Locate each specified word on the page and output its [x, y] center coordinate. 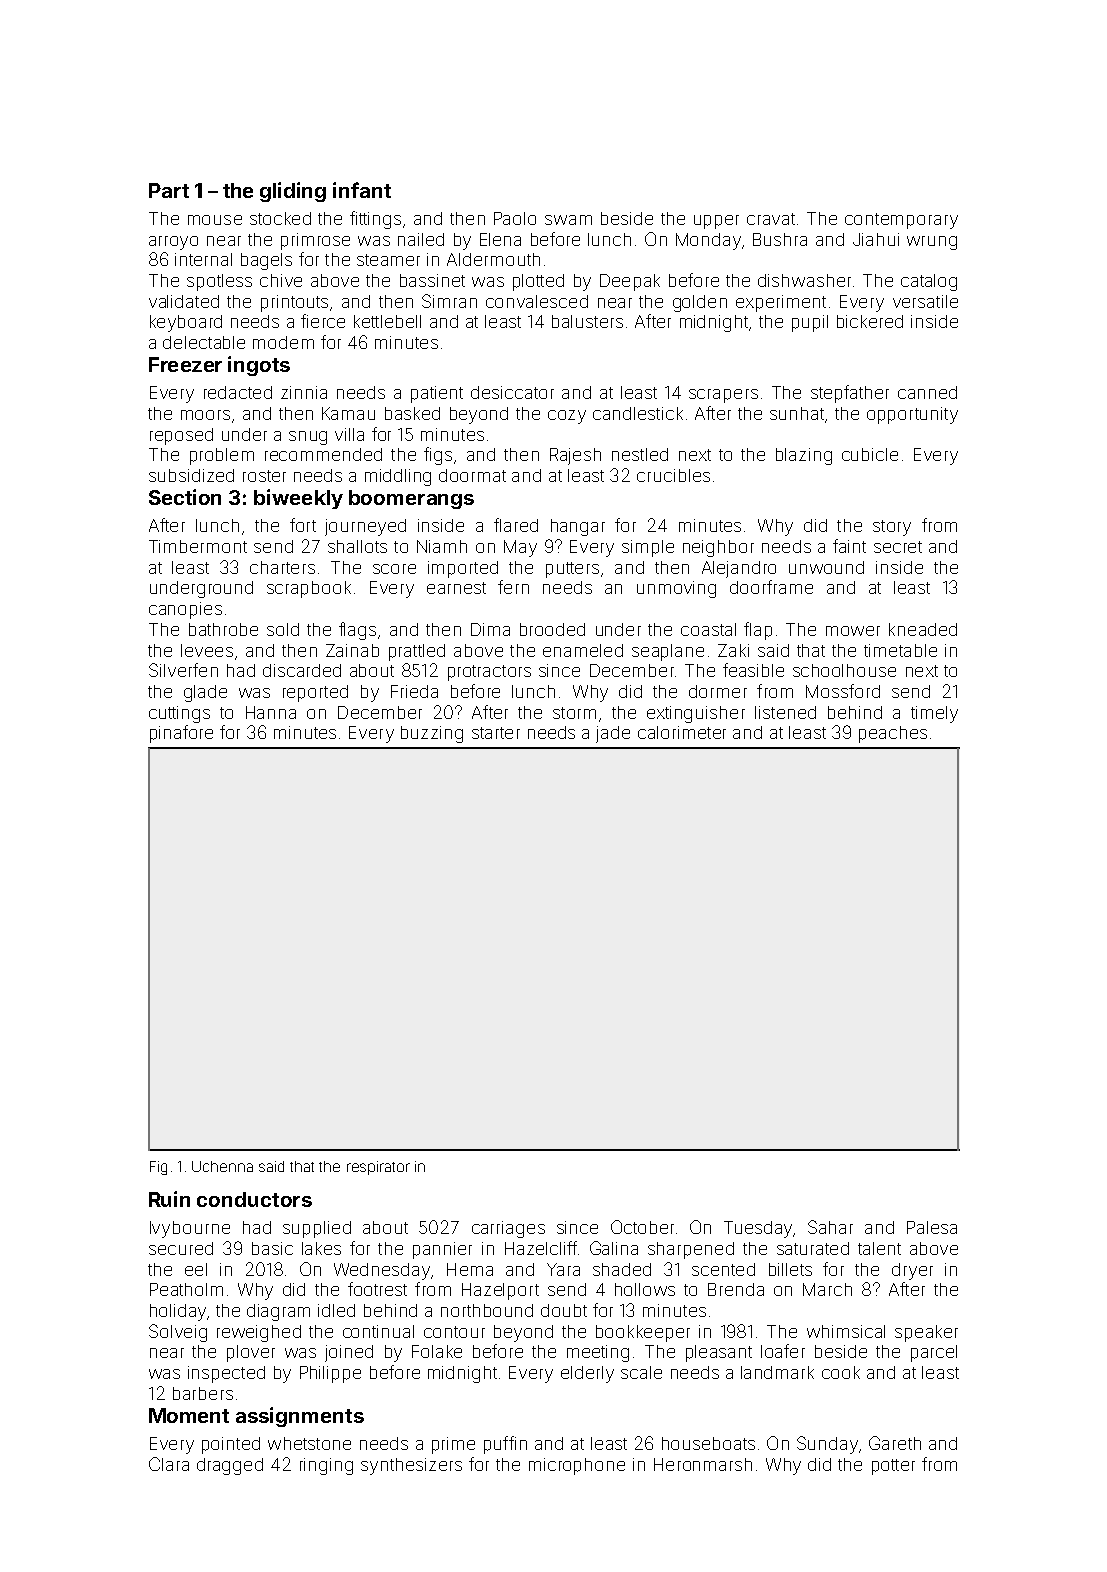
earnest [456, 588]
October [642, 1227]
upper [716, 222]
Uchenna [222, 1166]
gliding [293, 192]
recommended [323, 454]
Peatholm [186, 1289]
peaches [893, 734]
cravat [771, 219]
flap [758, 631]
